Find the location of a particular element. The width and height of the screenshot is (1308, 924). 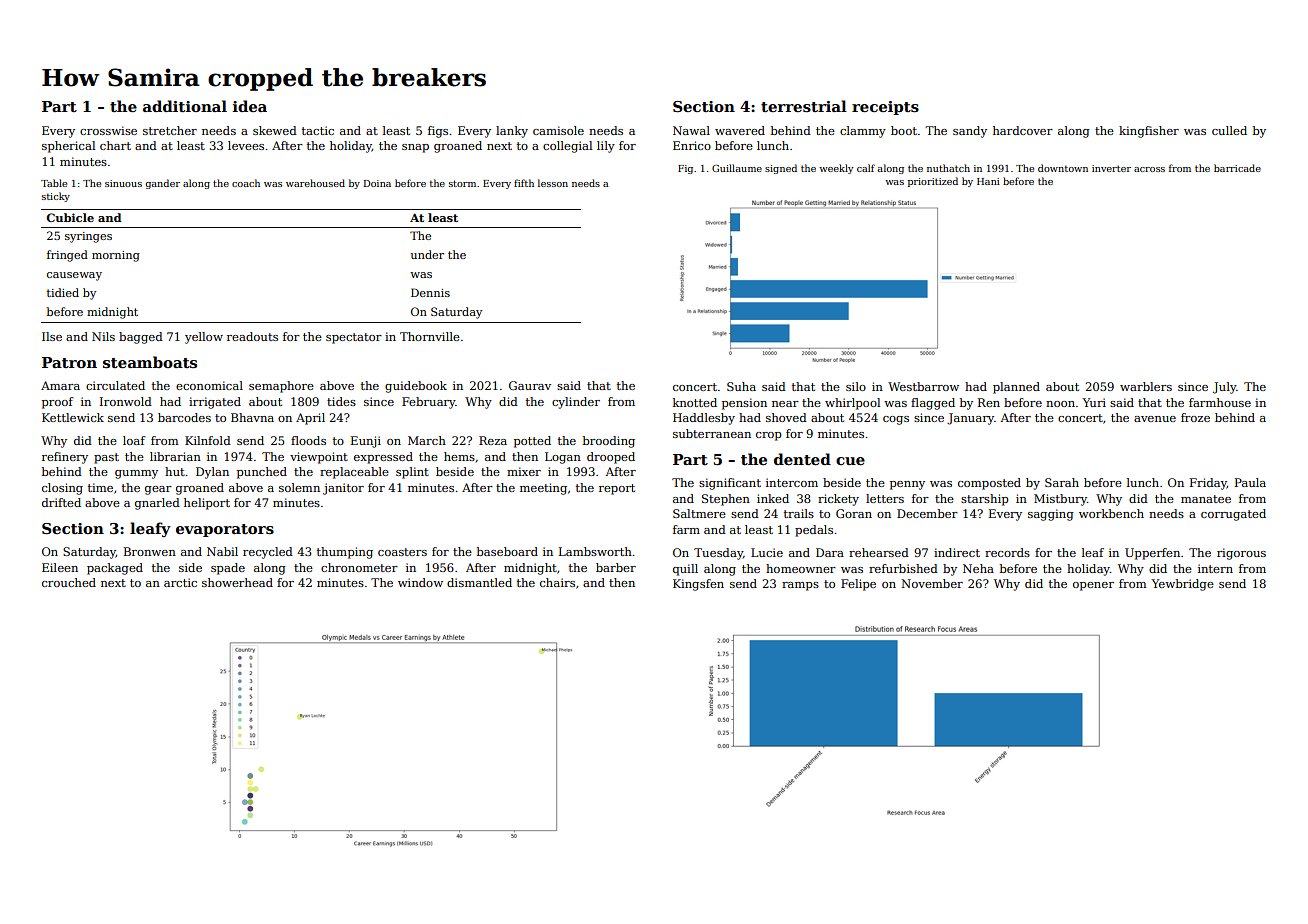

drooped is located at coordinates (611, 458).
